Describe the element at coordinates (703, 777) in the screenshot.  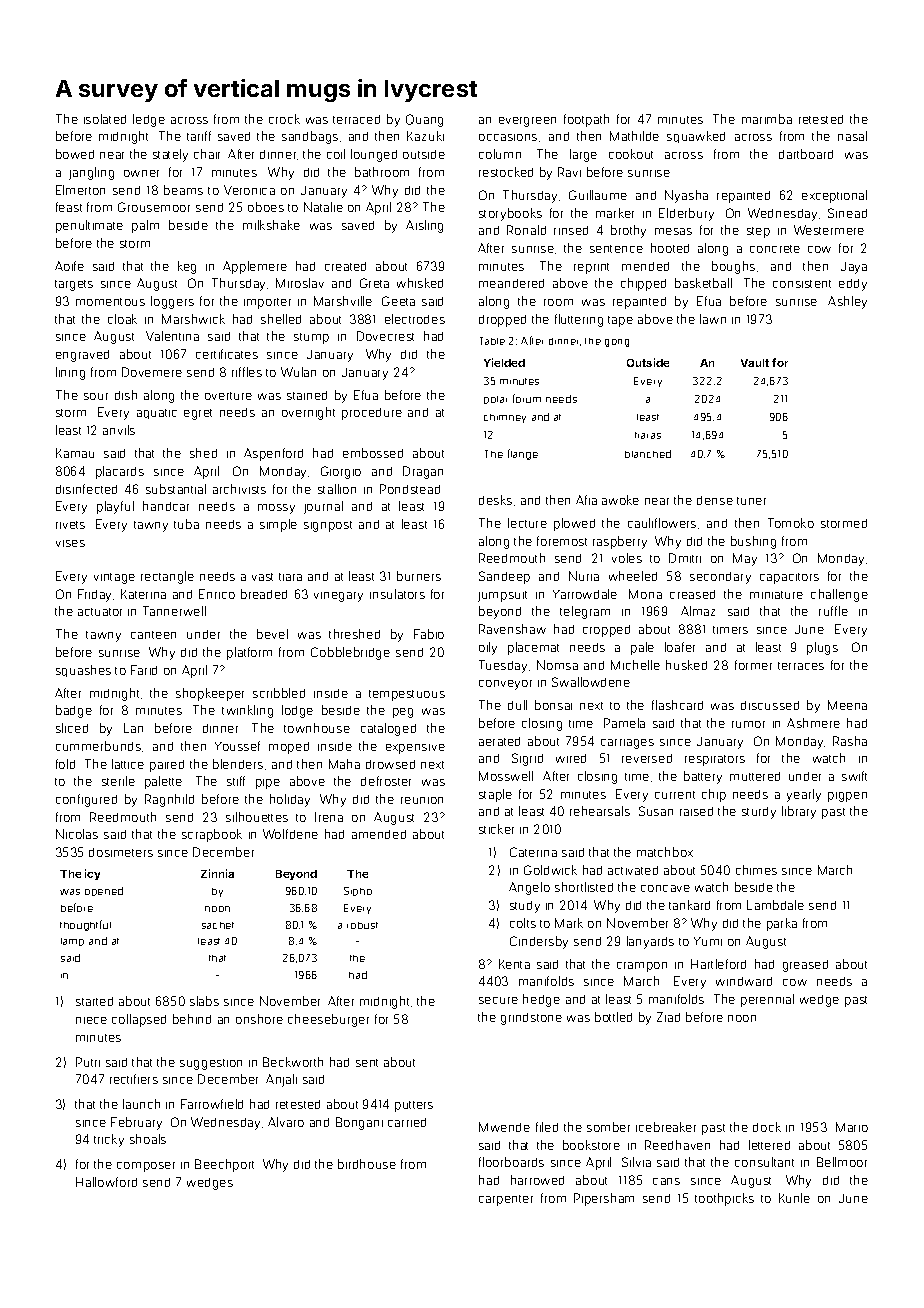
I see `battery` at that location.
